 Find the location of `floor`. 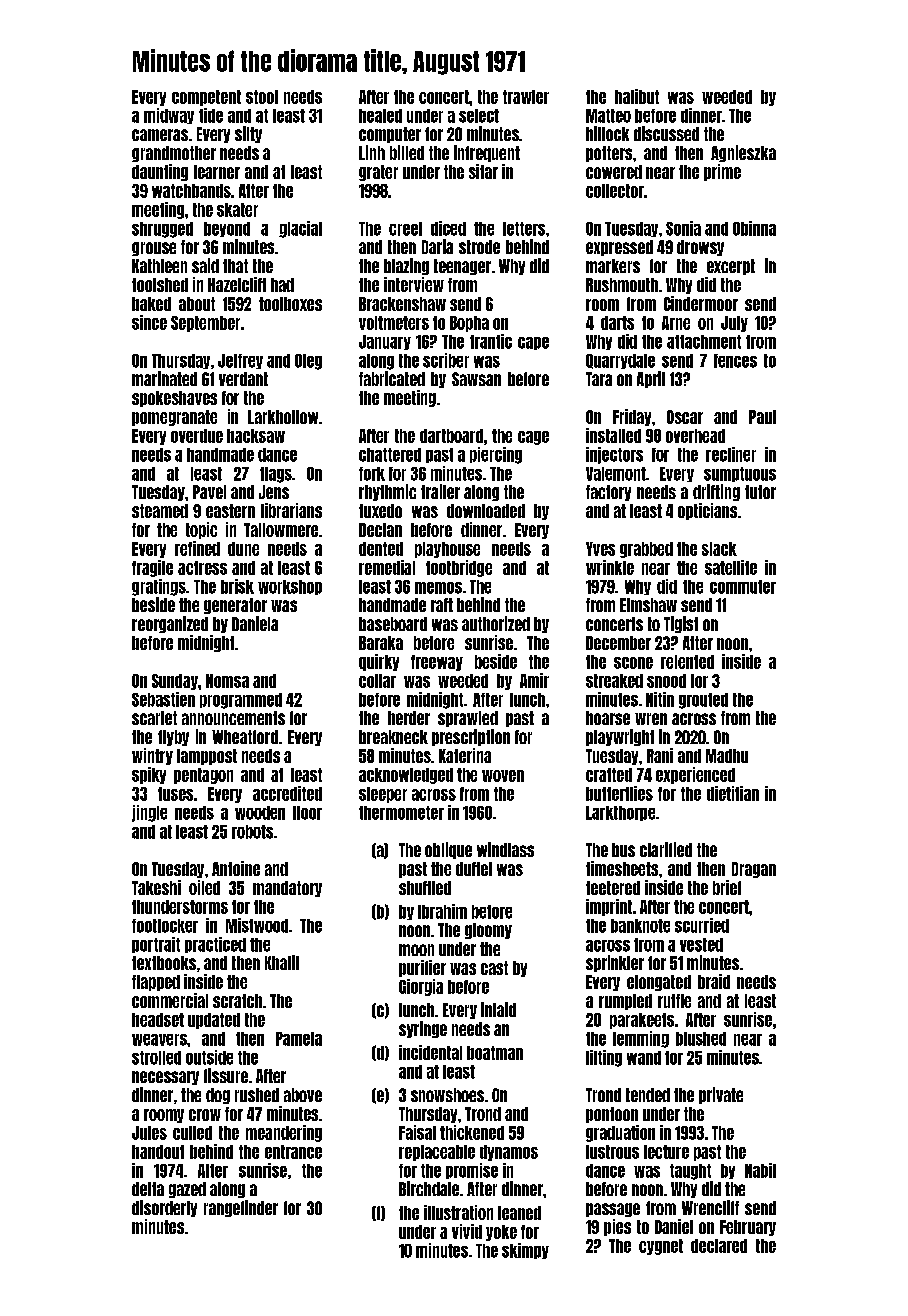

floor is located at coordinates (307, 813).
